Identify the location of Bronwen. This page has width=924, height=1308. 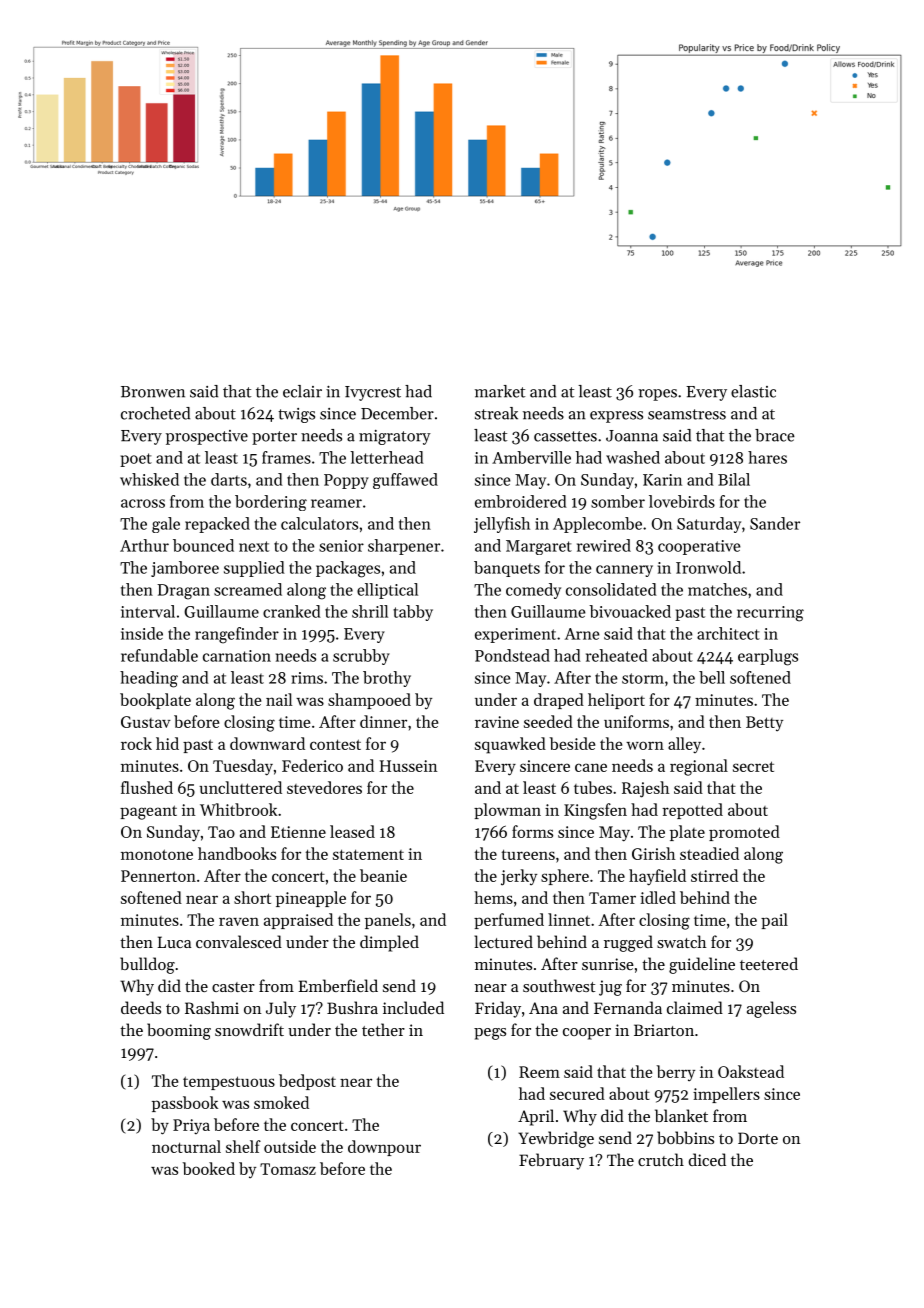
(153, 392).
